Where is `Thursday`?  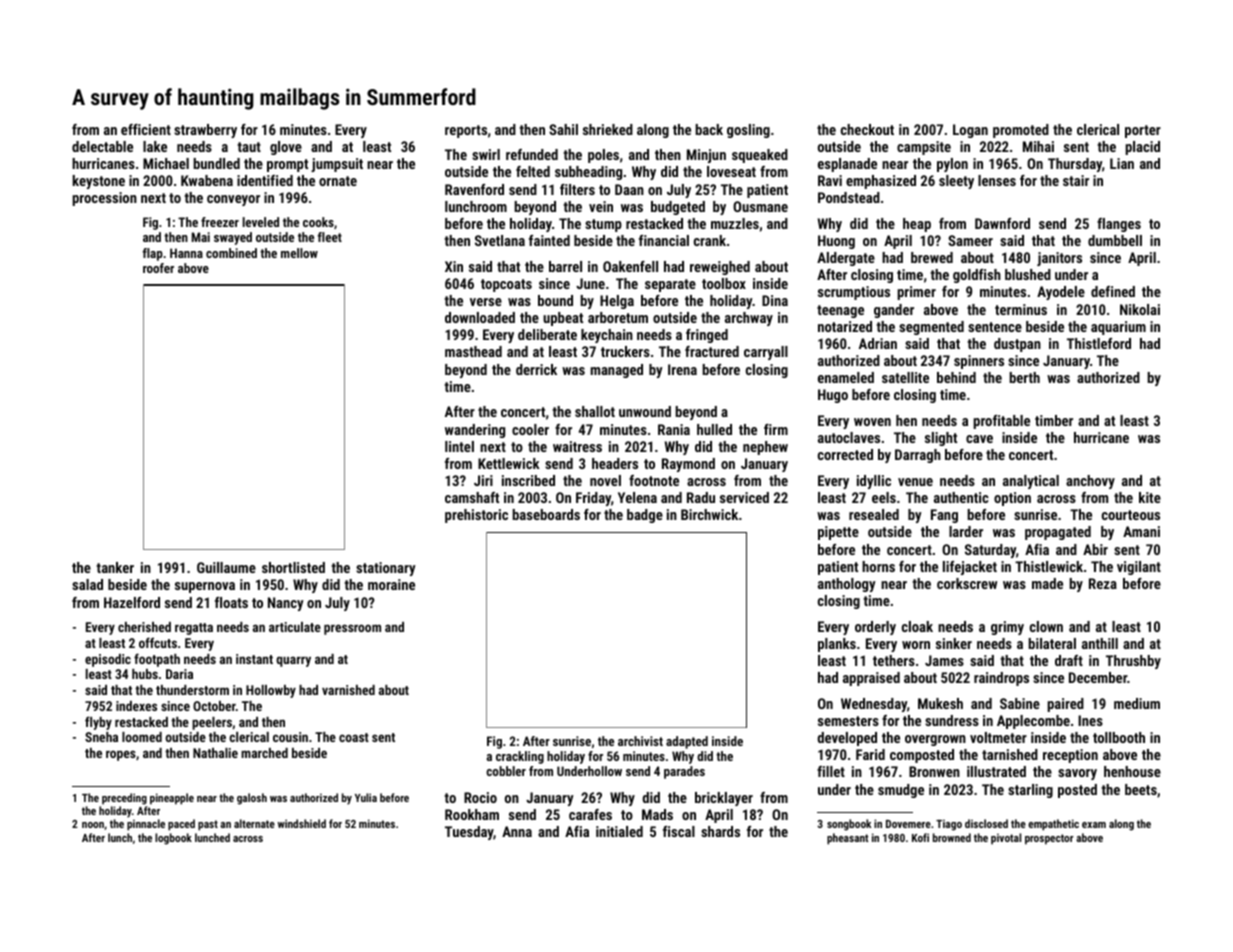
Thursday is located at coordinates (1075, 165).
